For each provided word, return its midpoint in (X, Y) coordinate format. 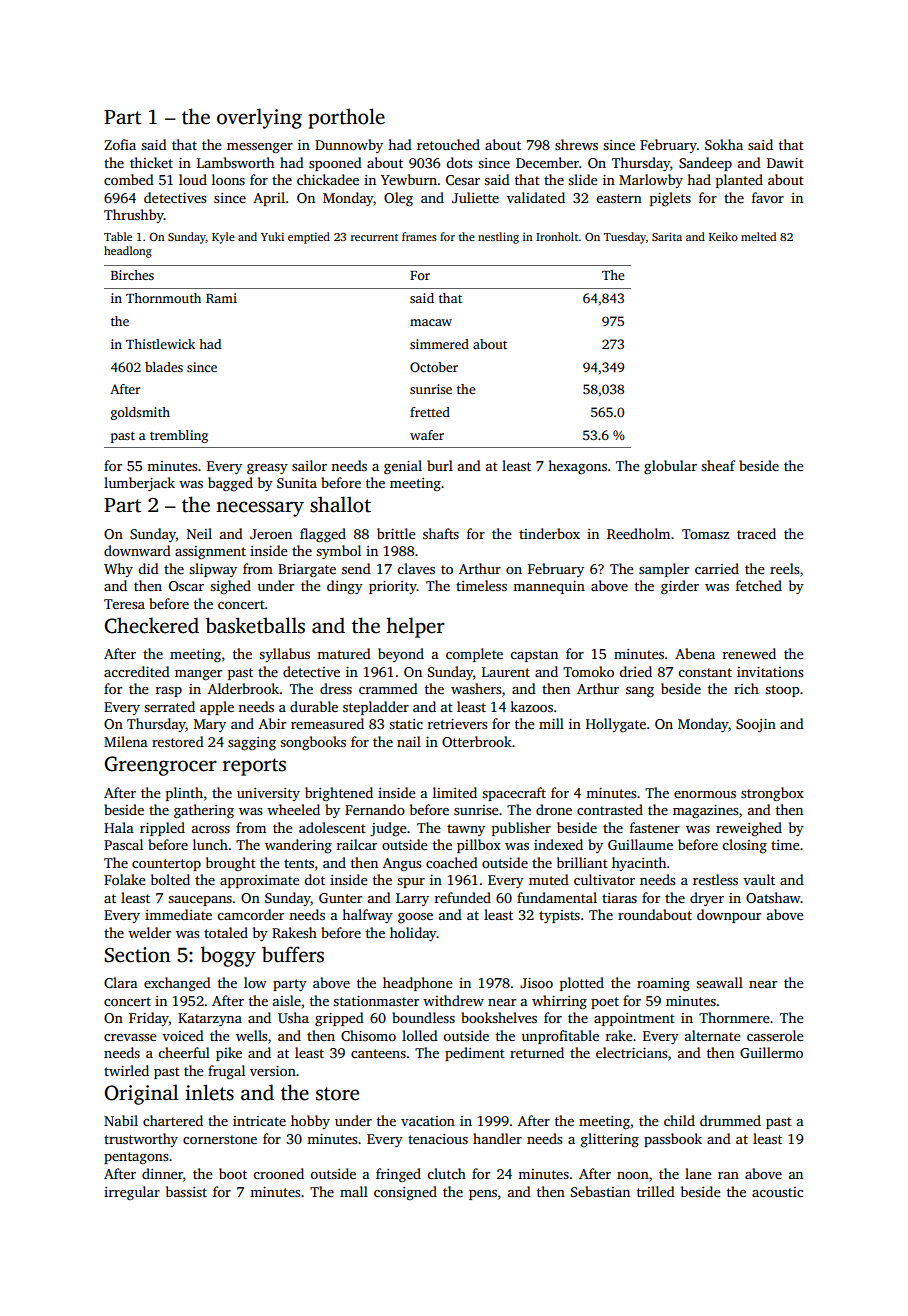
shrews (576, 144)
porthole (346, 118)
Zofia (120, 144)
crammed (388, 688)
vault (759, 879)
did (148, 568)
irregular (132, 1193)
